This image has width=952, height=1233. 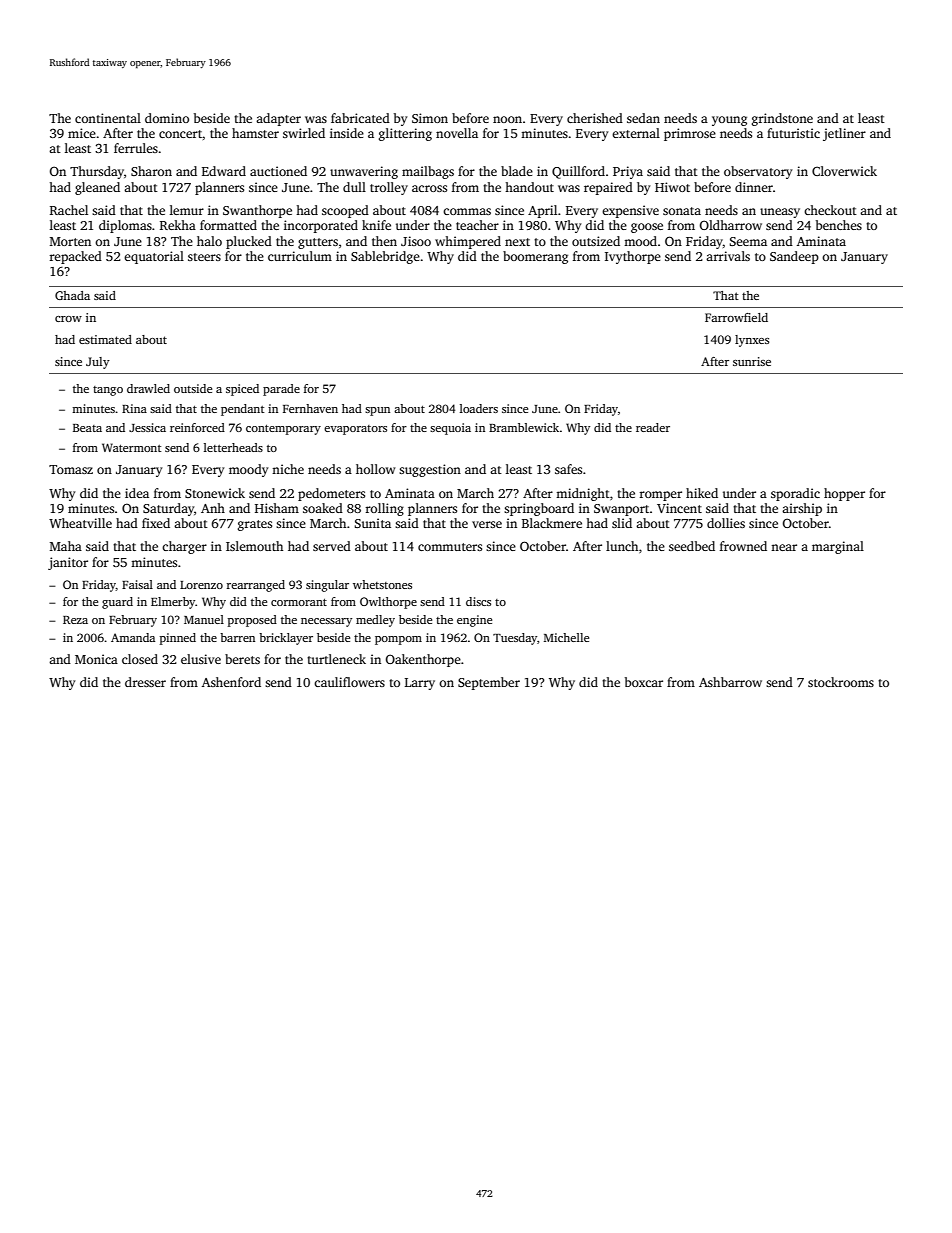 What do you see at coordinates (752, 341) in the image?
I see `lynxes` at bounding box center [752, 341].
